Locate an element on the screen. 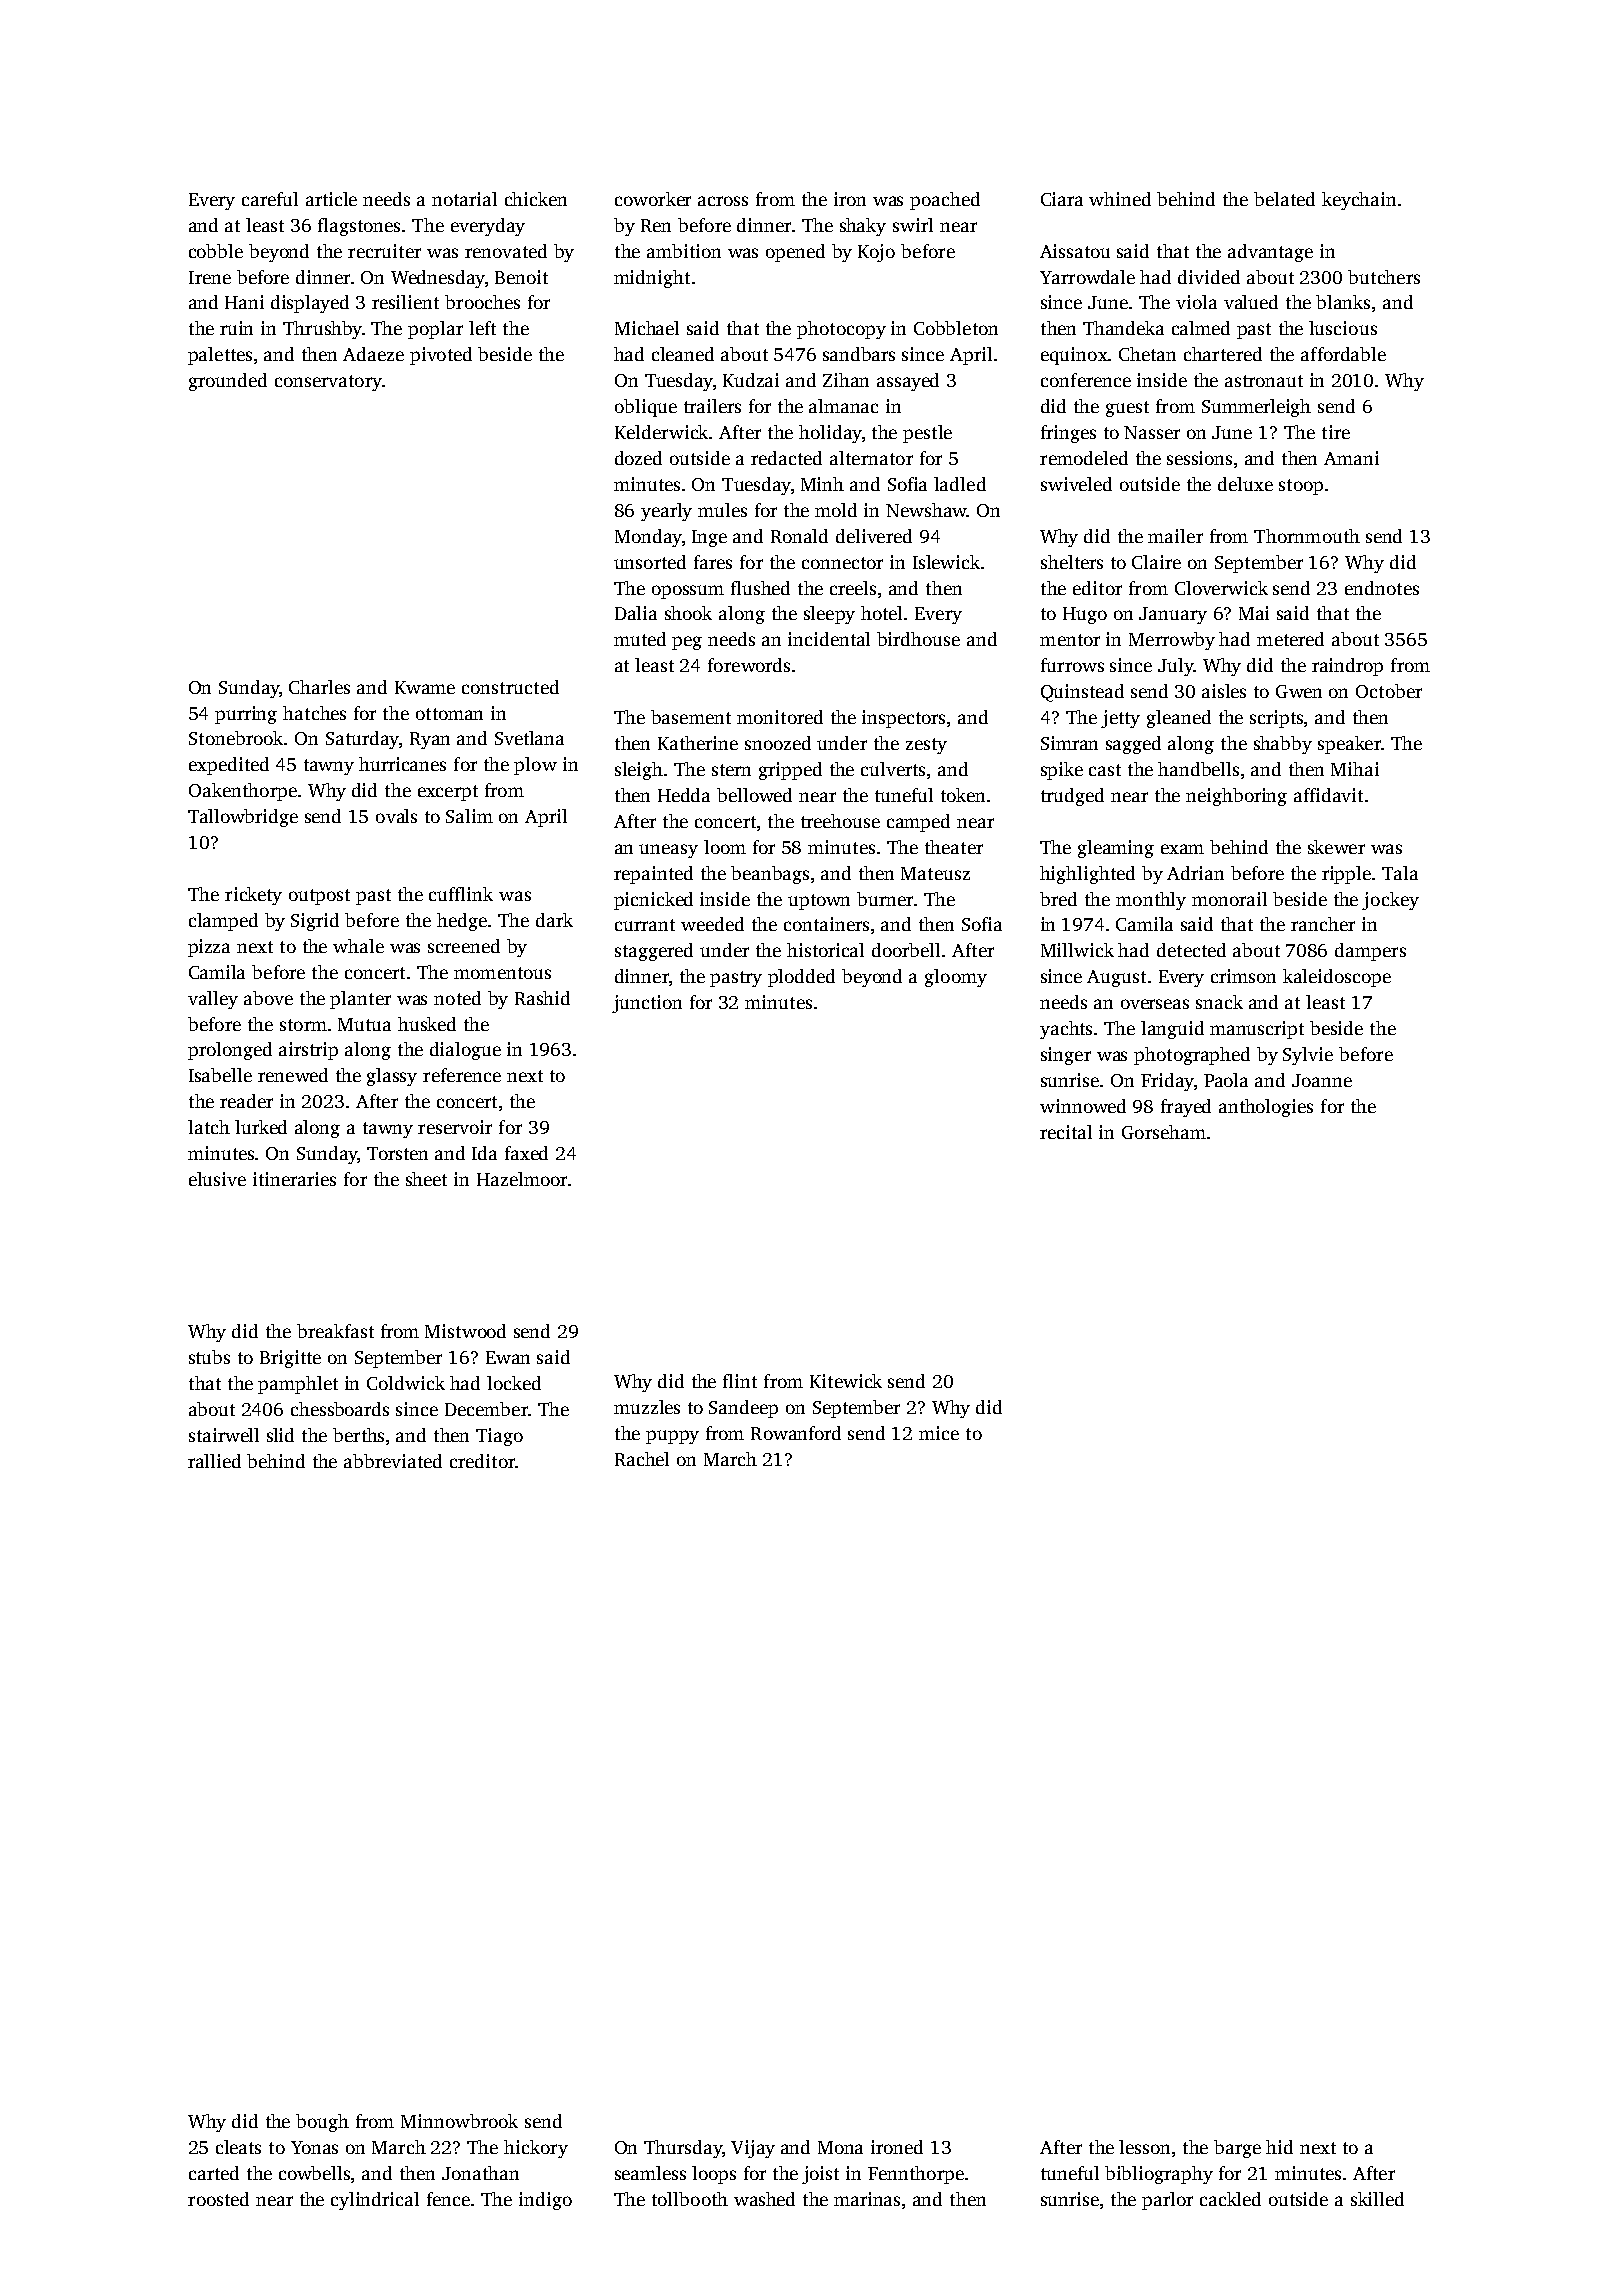 The width and height of the screenshot is (1620, 2292). abbreviated is located at coordinates (393, 1461).
